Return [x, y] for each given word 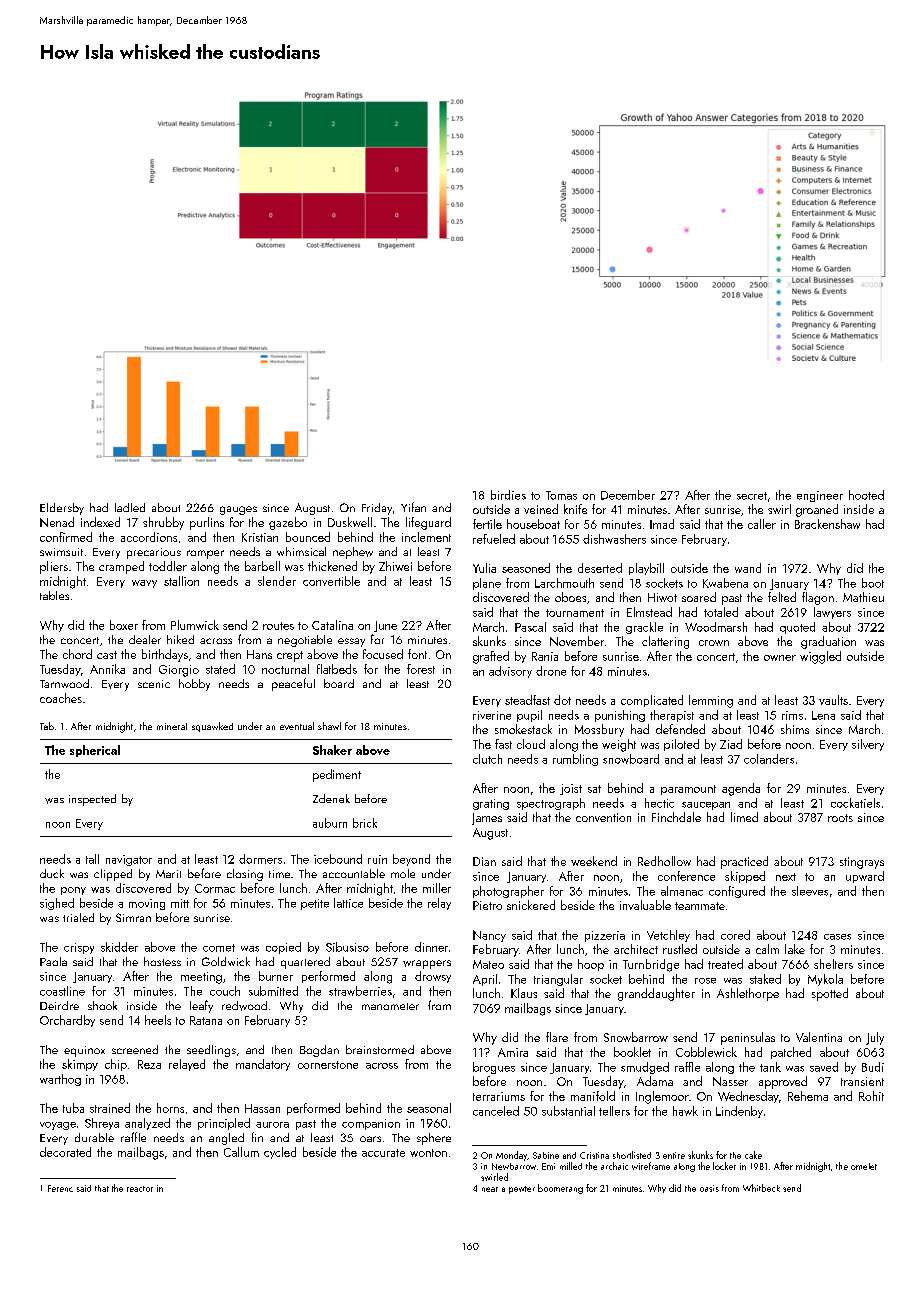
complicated [652, 701]
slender [277, 581]
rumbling [575, 760]
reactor [140, 1189]
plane [487, 584]
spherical [95, 751]
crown [714, 643]
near [490, 1189]
